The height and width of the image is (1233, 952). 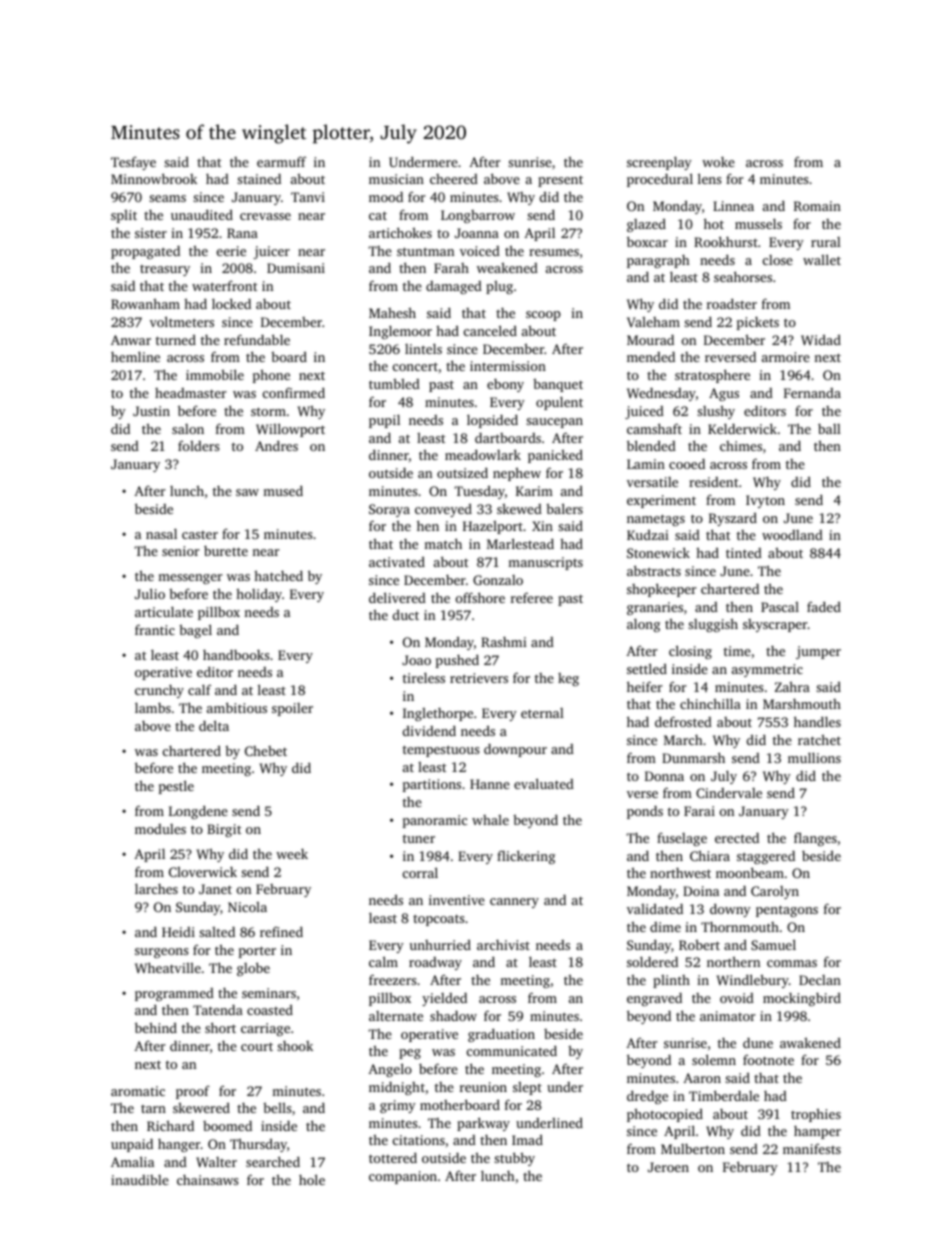 I want to click on hatched, so click(x=278, y=575).
